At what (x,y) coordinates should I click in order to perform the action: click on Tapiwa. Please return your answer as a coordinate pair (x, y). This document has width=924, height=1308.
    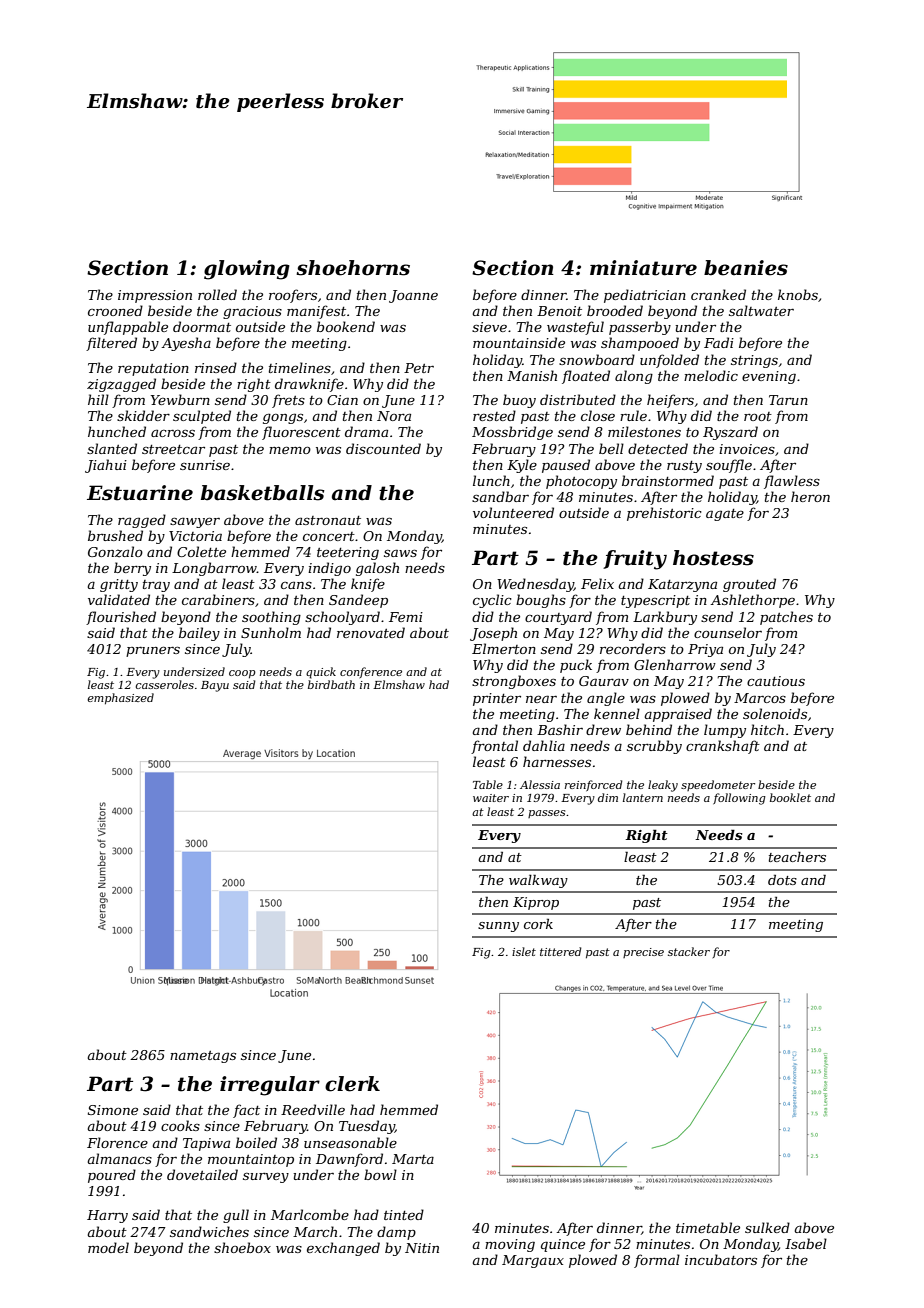
    Looking at the image, I should click on (206, 1144).
